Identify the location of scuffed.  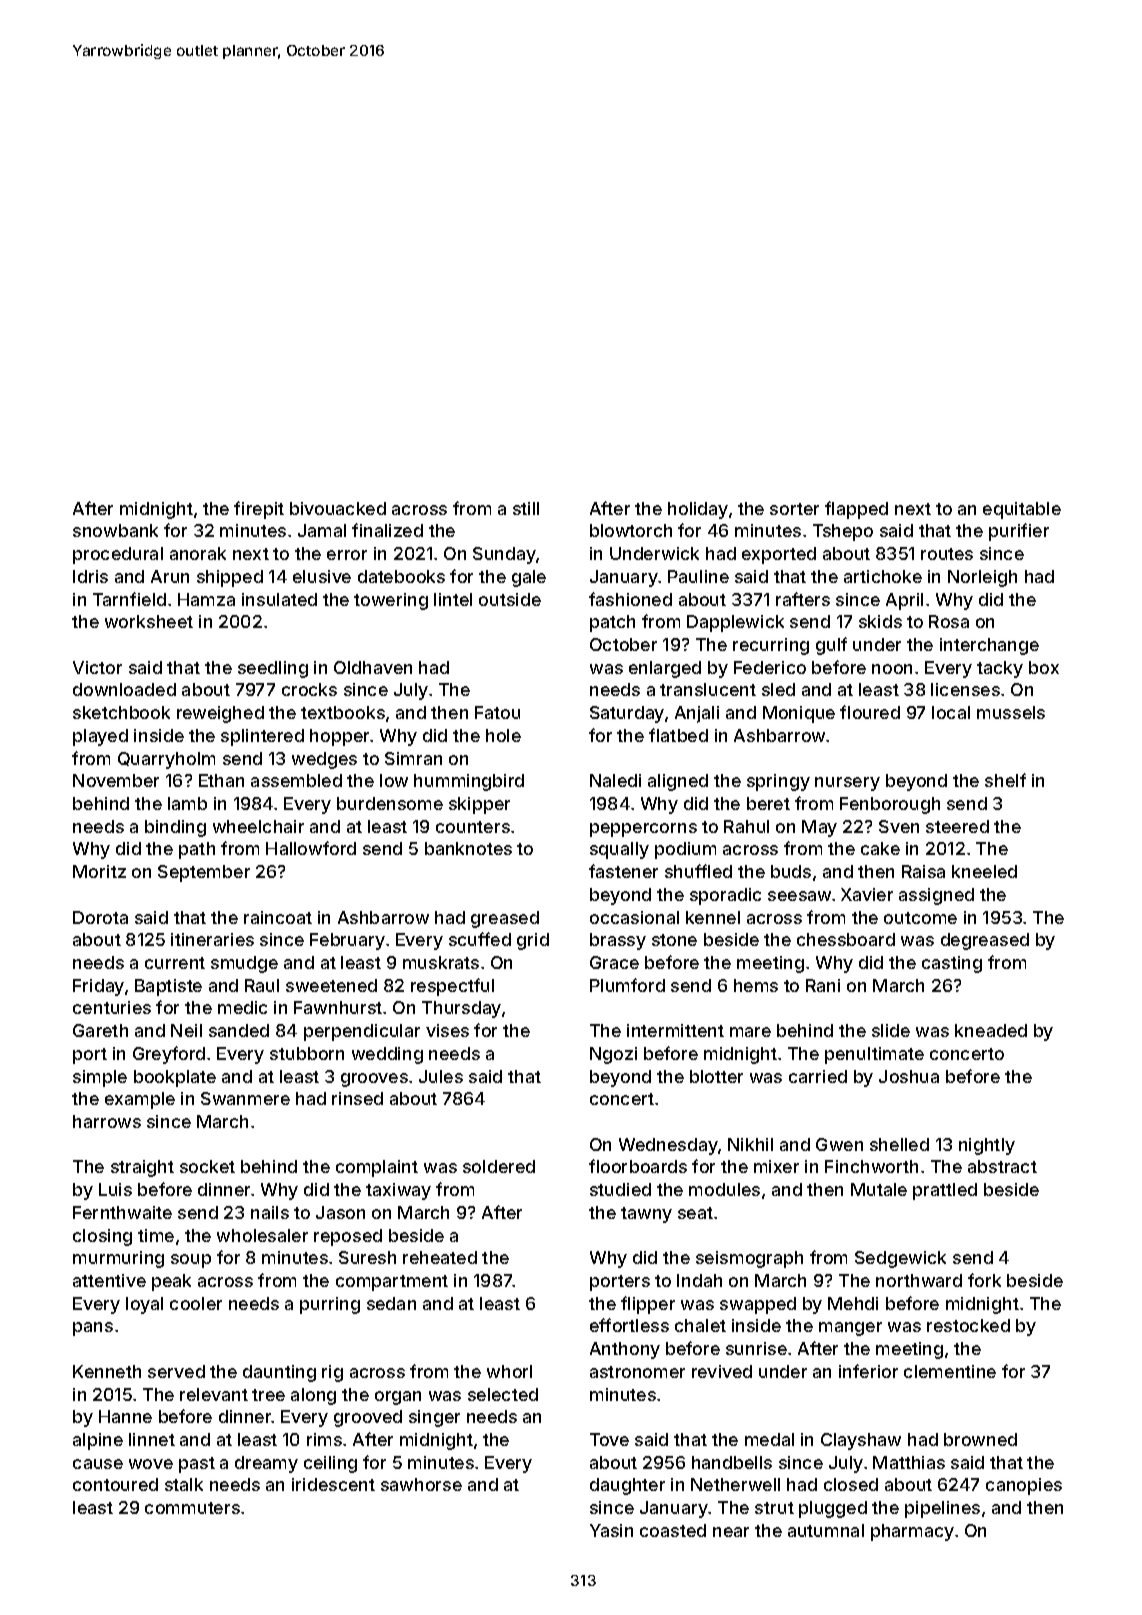
(480, 939).
